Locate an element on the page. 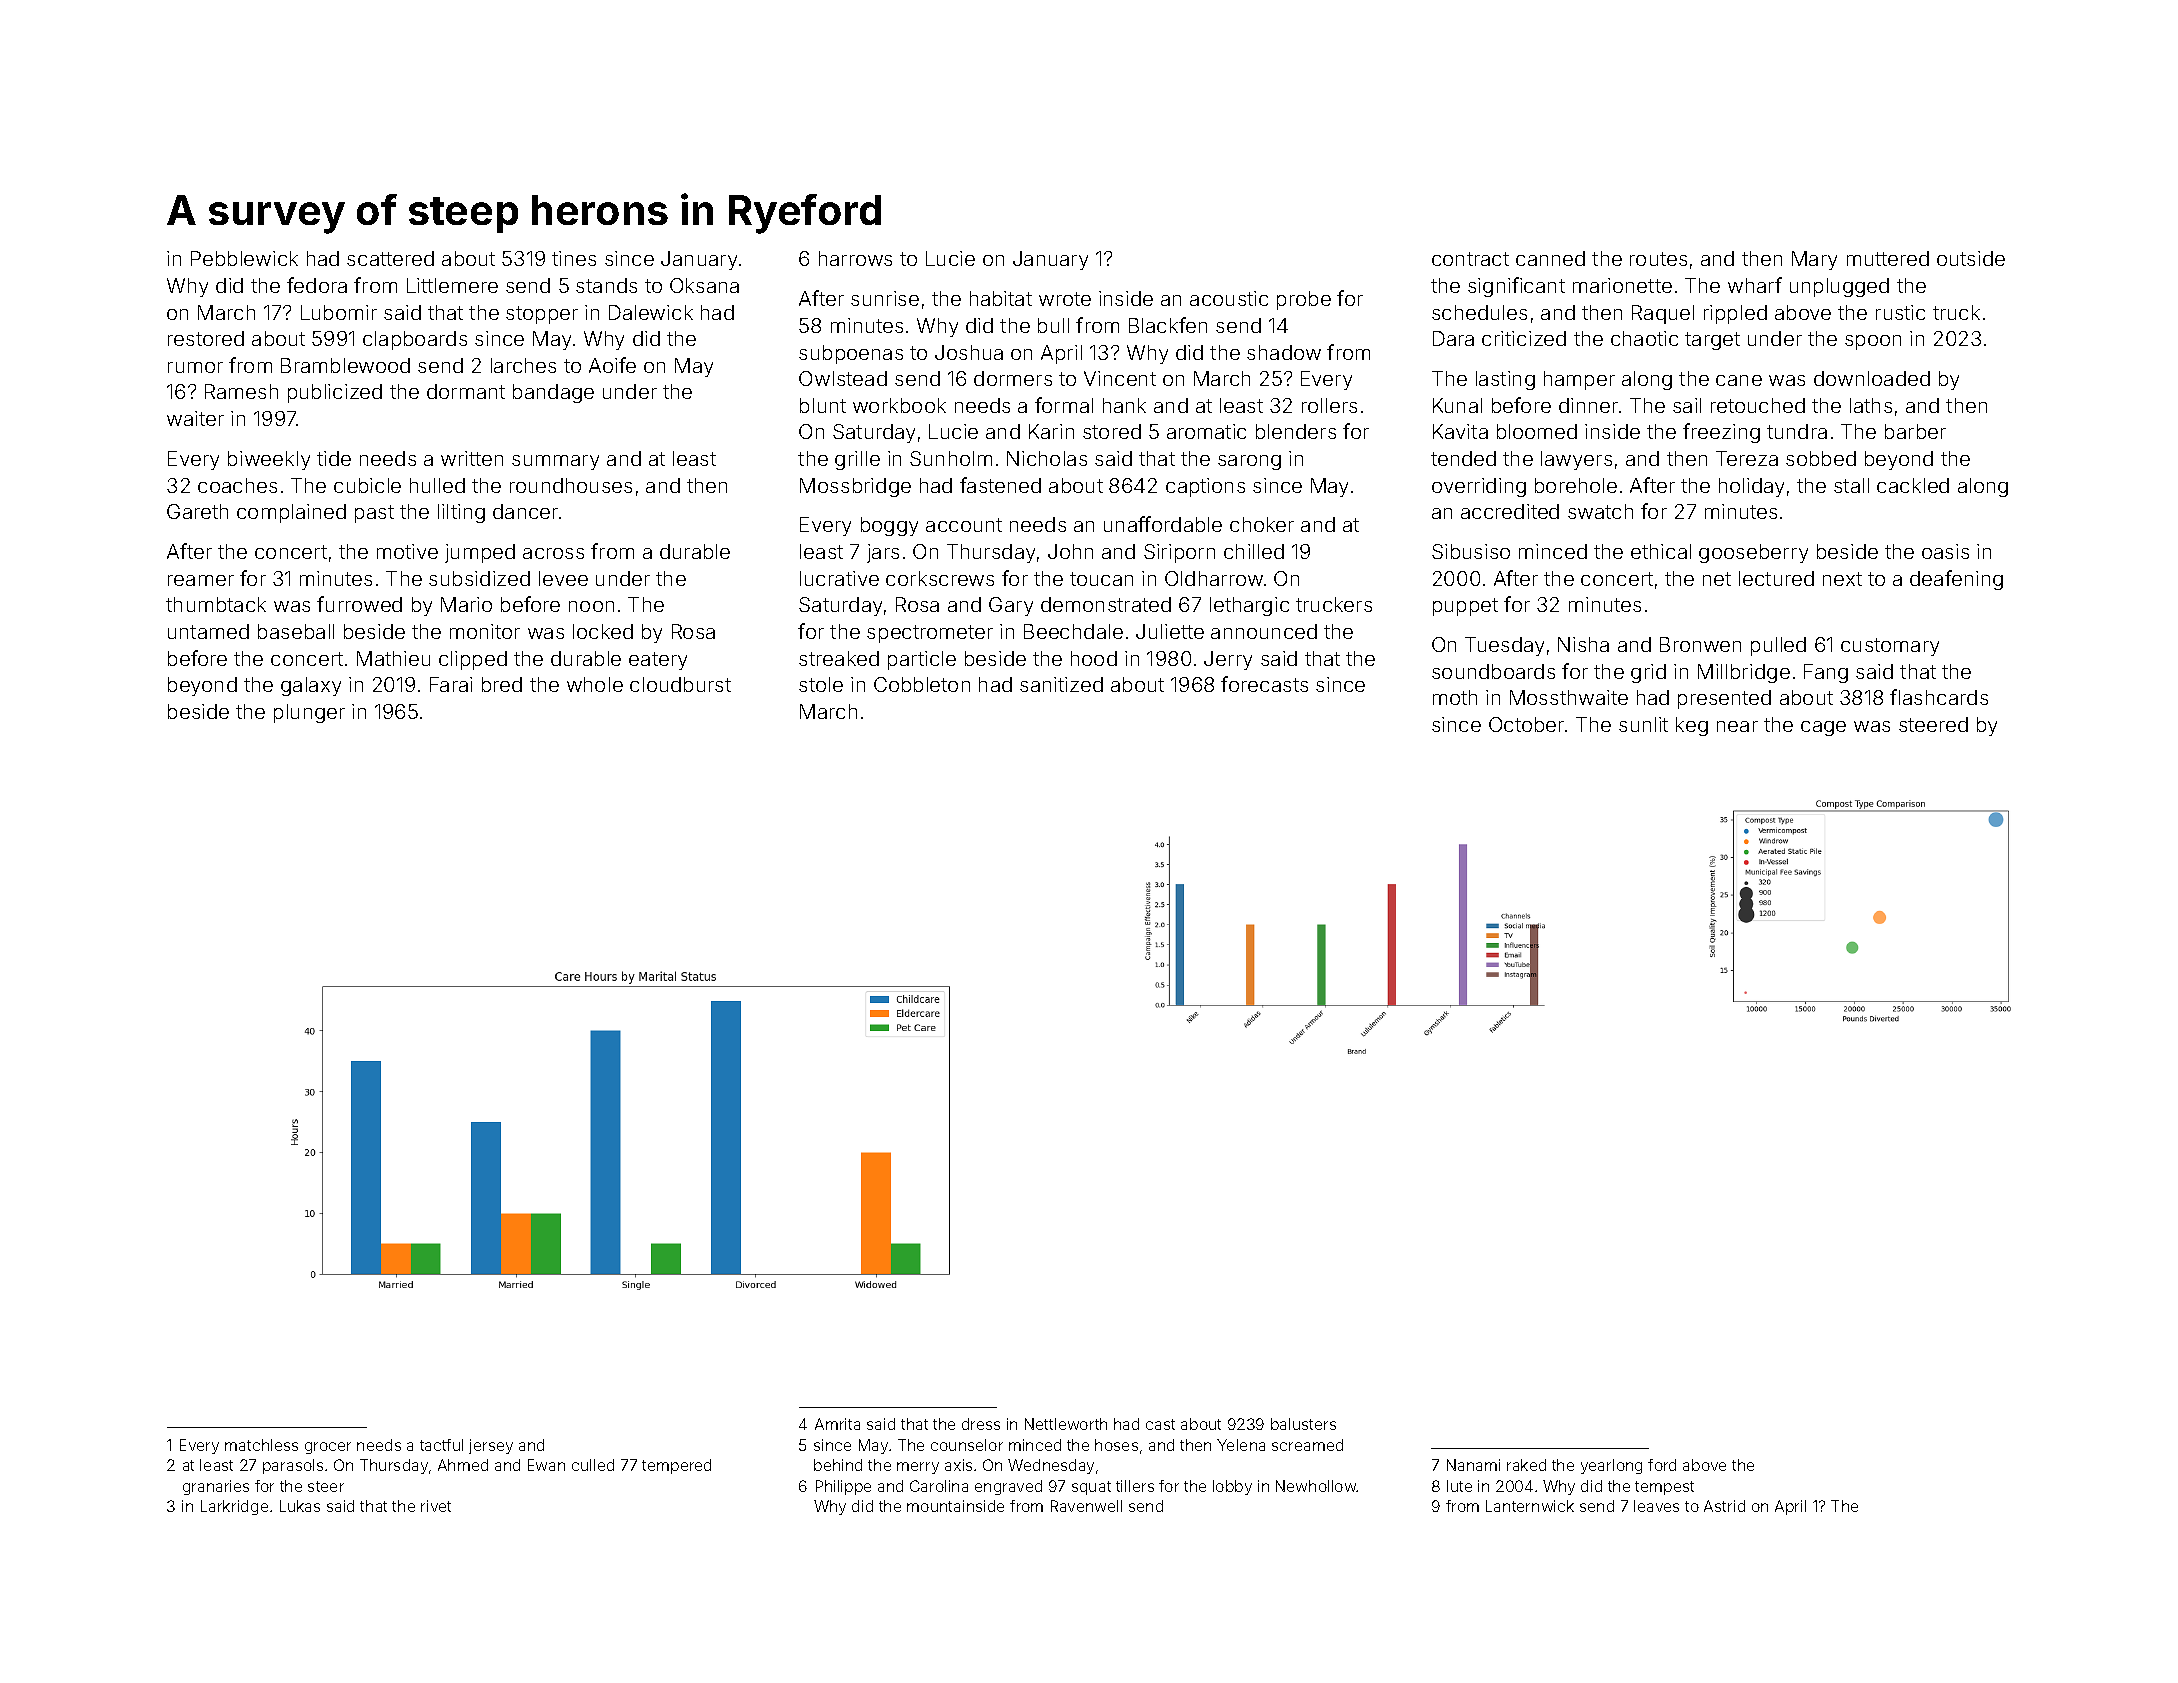 The height and width of the image is (1683, 2178). Larkridge is located at coordinates (234, 1507).
